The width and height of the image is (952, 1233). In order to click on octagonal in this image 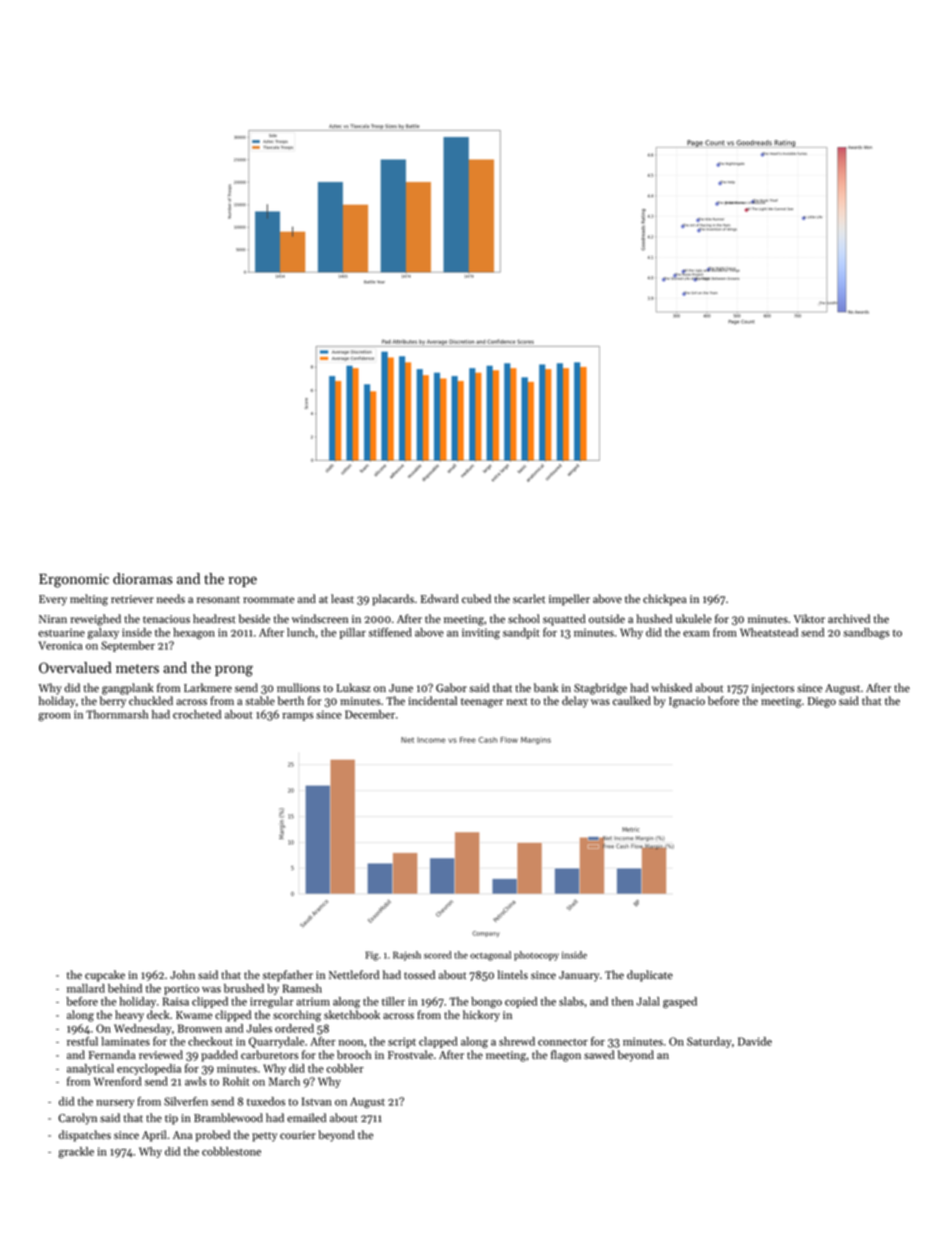, I will do `click(490, 956)`.
